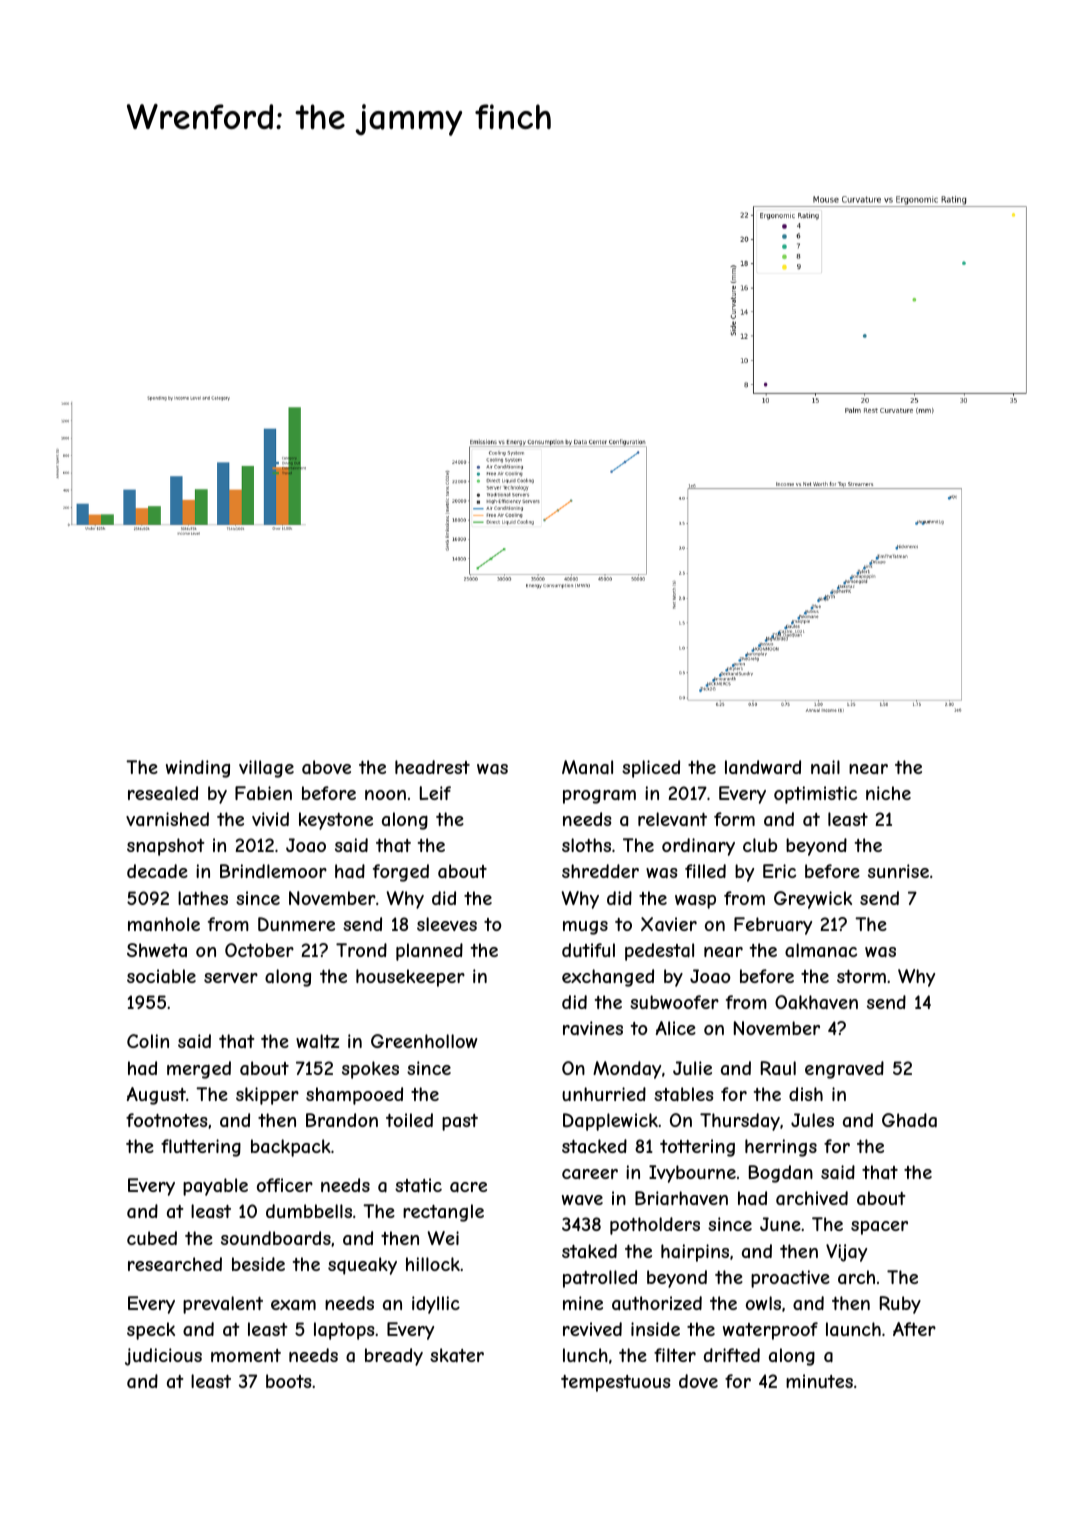  Describe the element at coordinates (447, 924) in the screenshot. I see `sleeves` at that location.
